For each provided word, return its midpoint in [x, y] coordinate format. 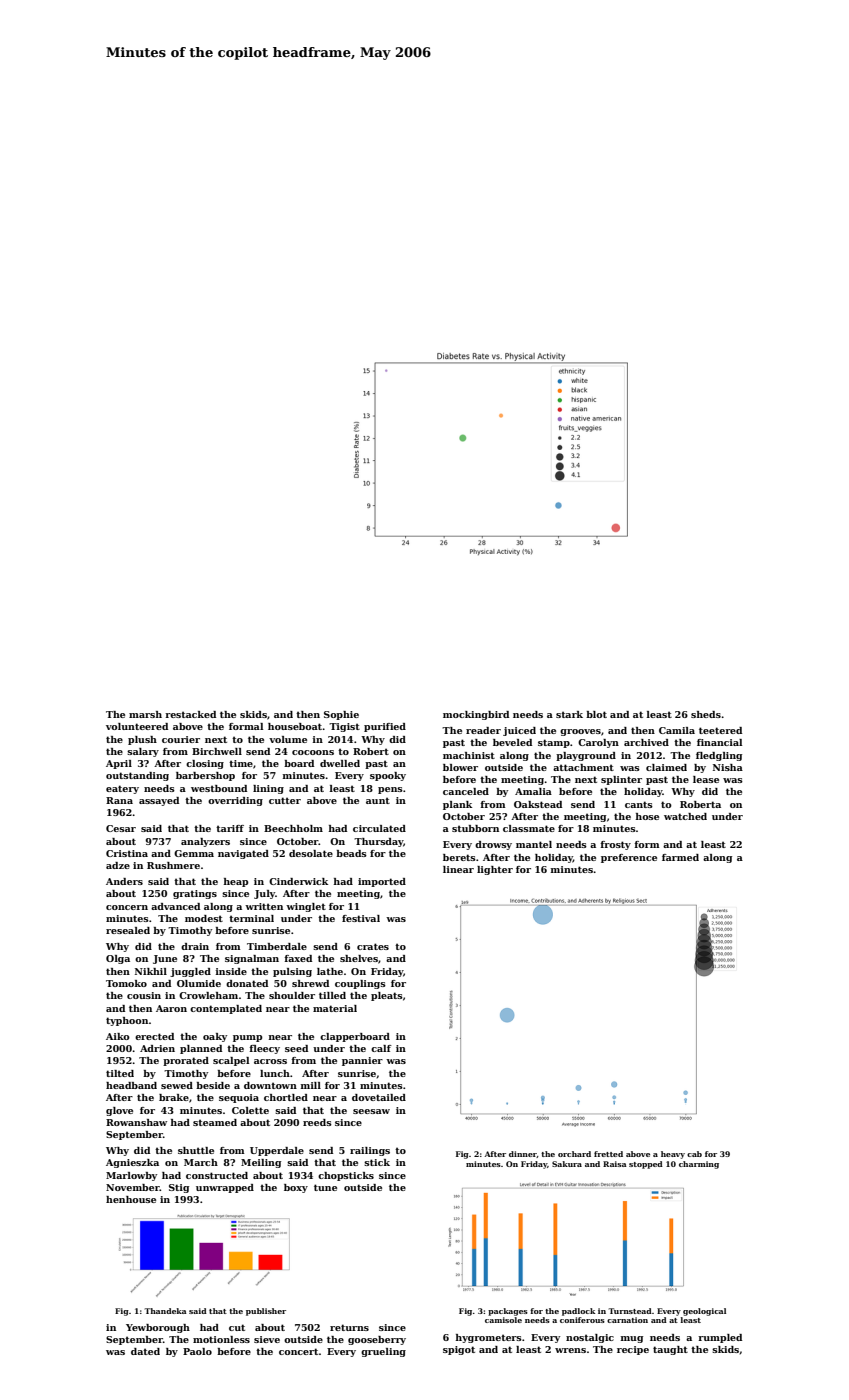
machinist [469, 755]
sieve [267, 1339]
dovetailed [379, 1097]
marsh [145, 714]
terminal [251, 918]
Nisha [728, 767]
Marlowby [131, 1176]
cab [694, 1154]
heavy [673, 1155]
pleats [387, 996]
